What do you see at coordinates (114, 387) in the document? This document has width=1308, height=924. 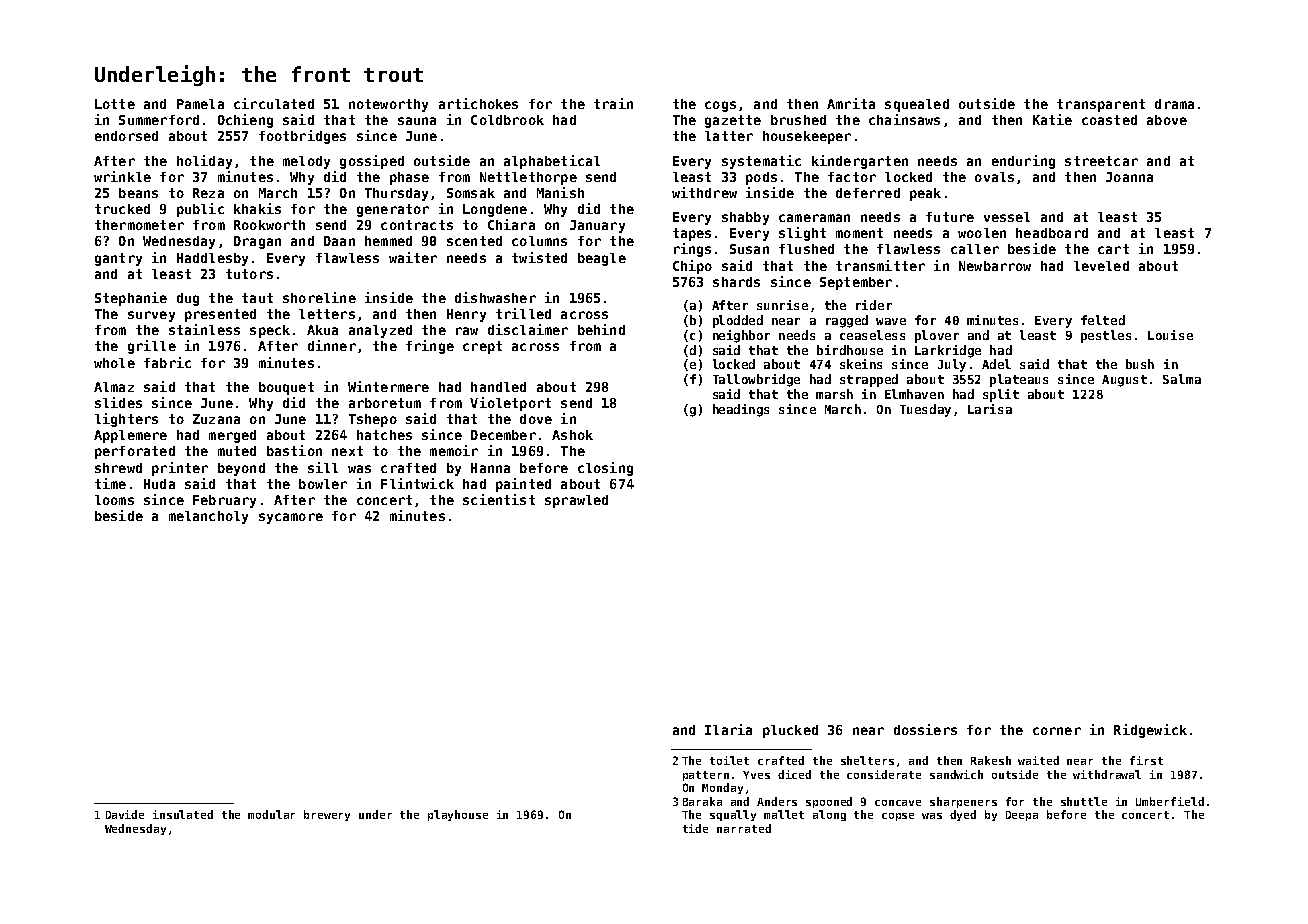 I see `Almaz` at bounding box center [114, 387].
